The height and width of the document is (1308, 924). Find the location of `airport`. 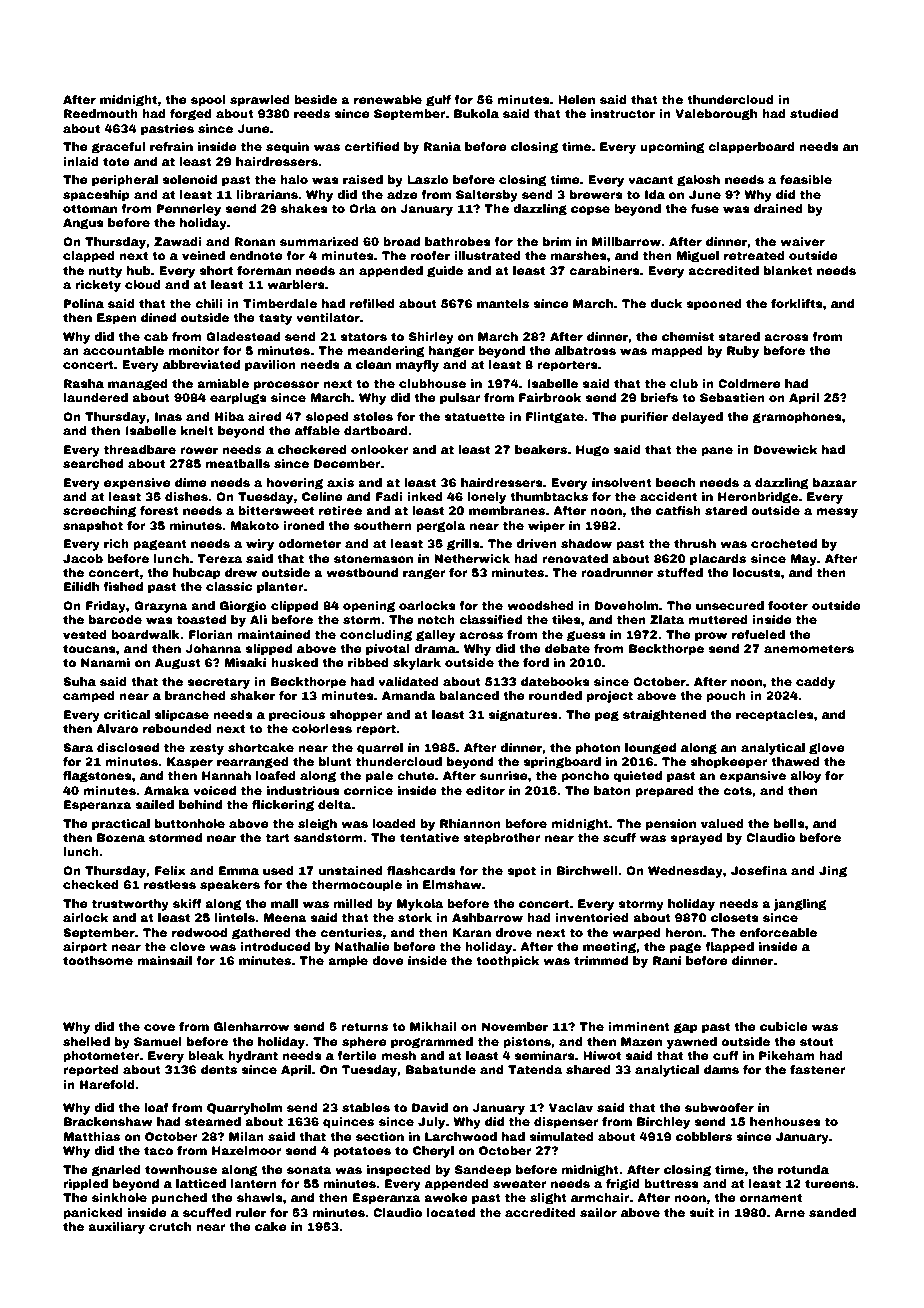

airport is located at coordinates (85, 948).
